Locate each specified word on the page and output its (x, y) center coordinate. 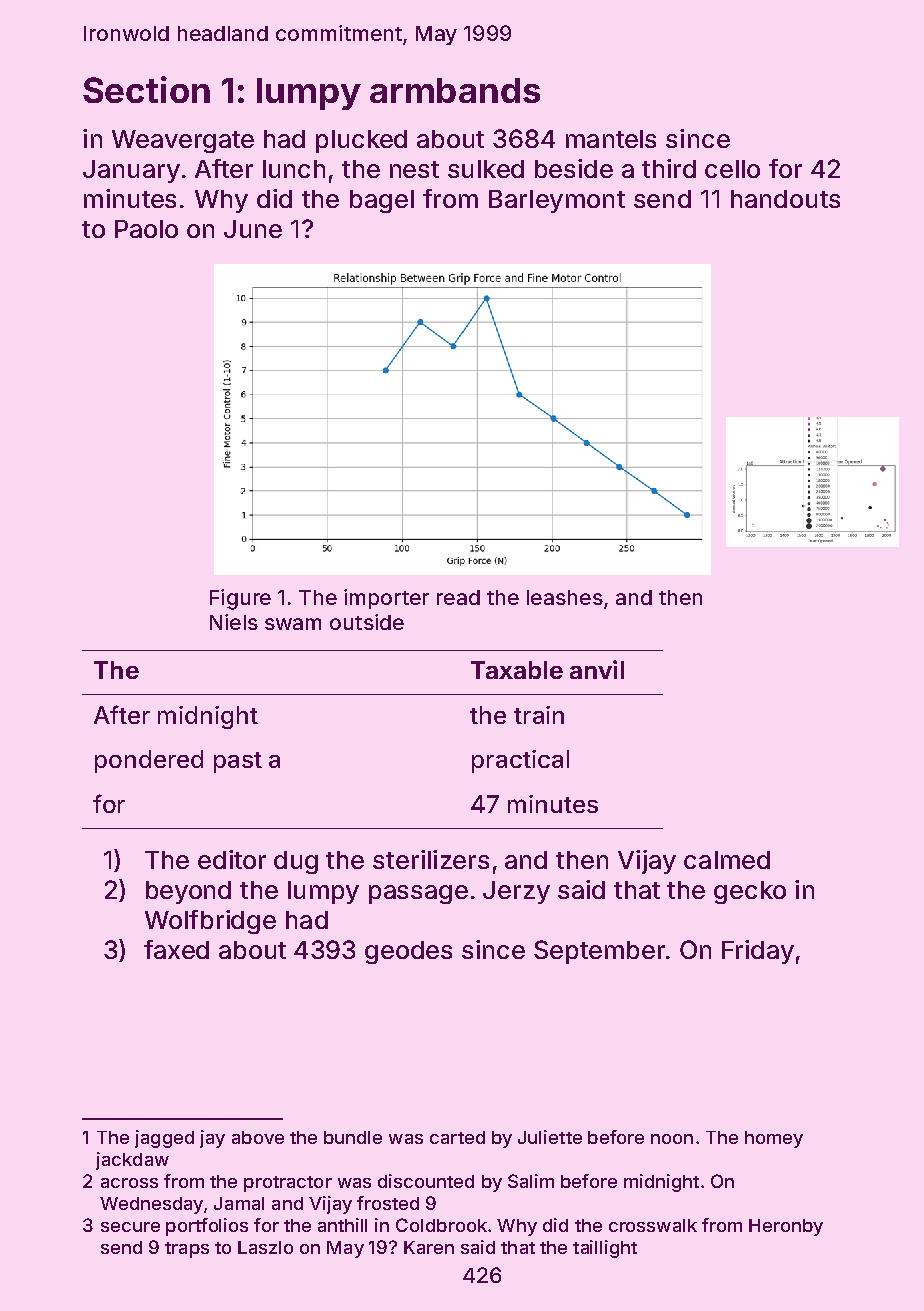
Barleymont (557, 201)
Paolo (146, 229)
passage (418, 894)
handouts (785, 199)
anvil (597, 669)
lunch (294, 169)
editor (232, 859)
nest (414, 169)
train (539, 715)
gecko (750, 892)
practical (520, 761)
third (669, 168)
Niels (234, 622)
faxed (176, 949)
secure (130, 1227)
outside (367, 622)
